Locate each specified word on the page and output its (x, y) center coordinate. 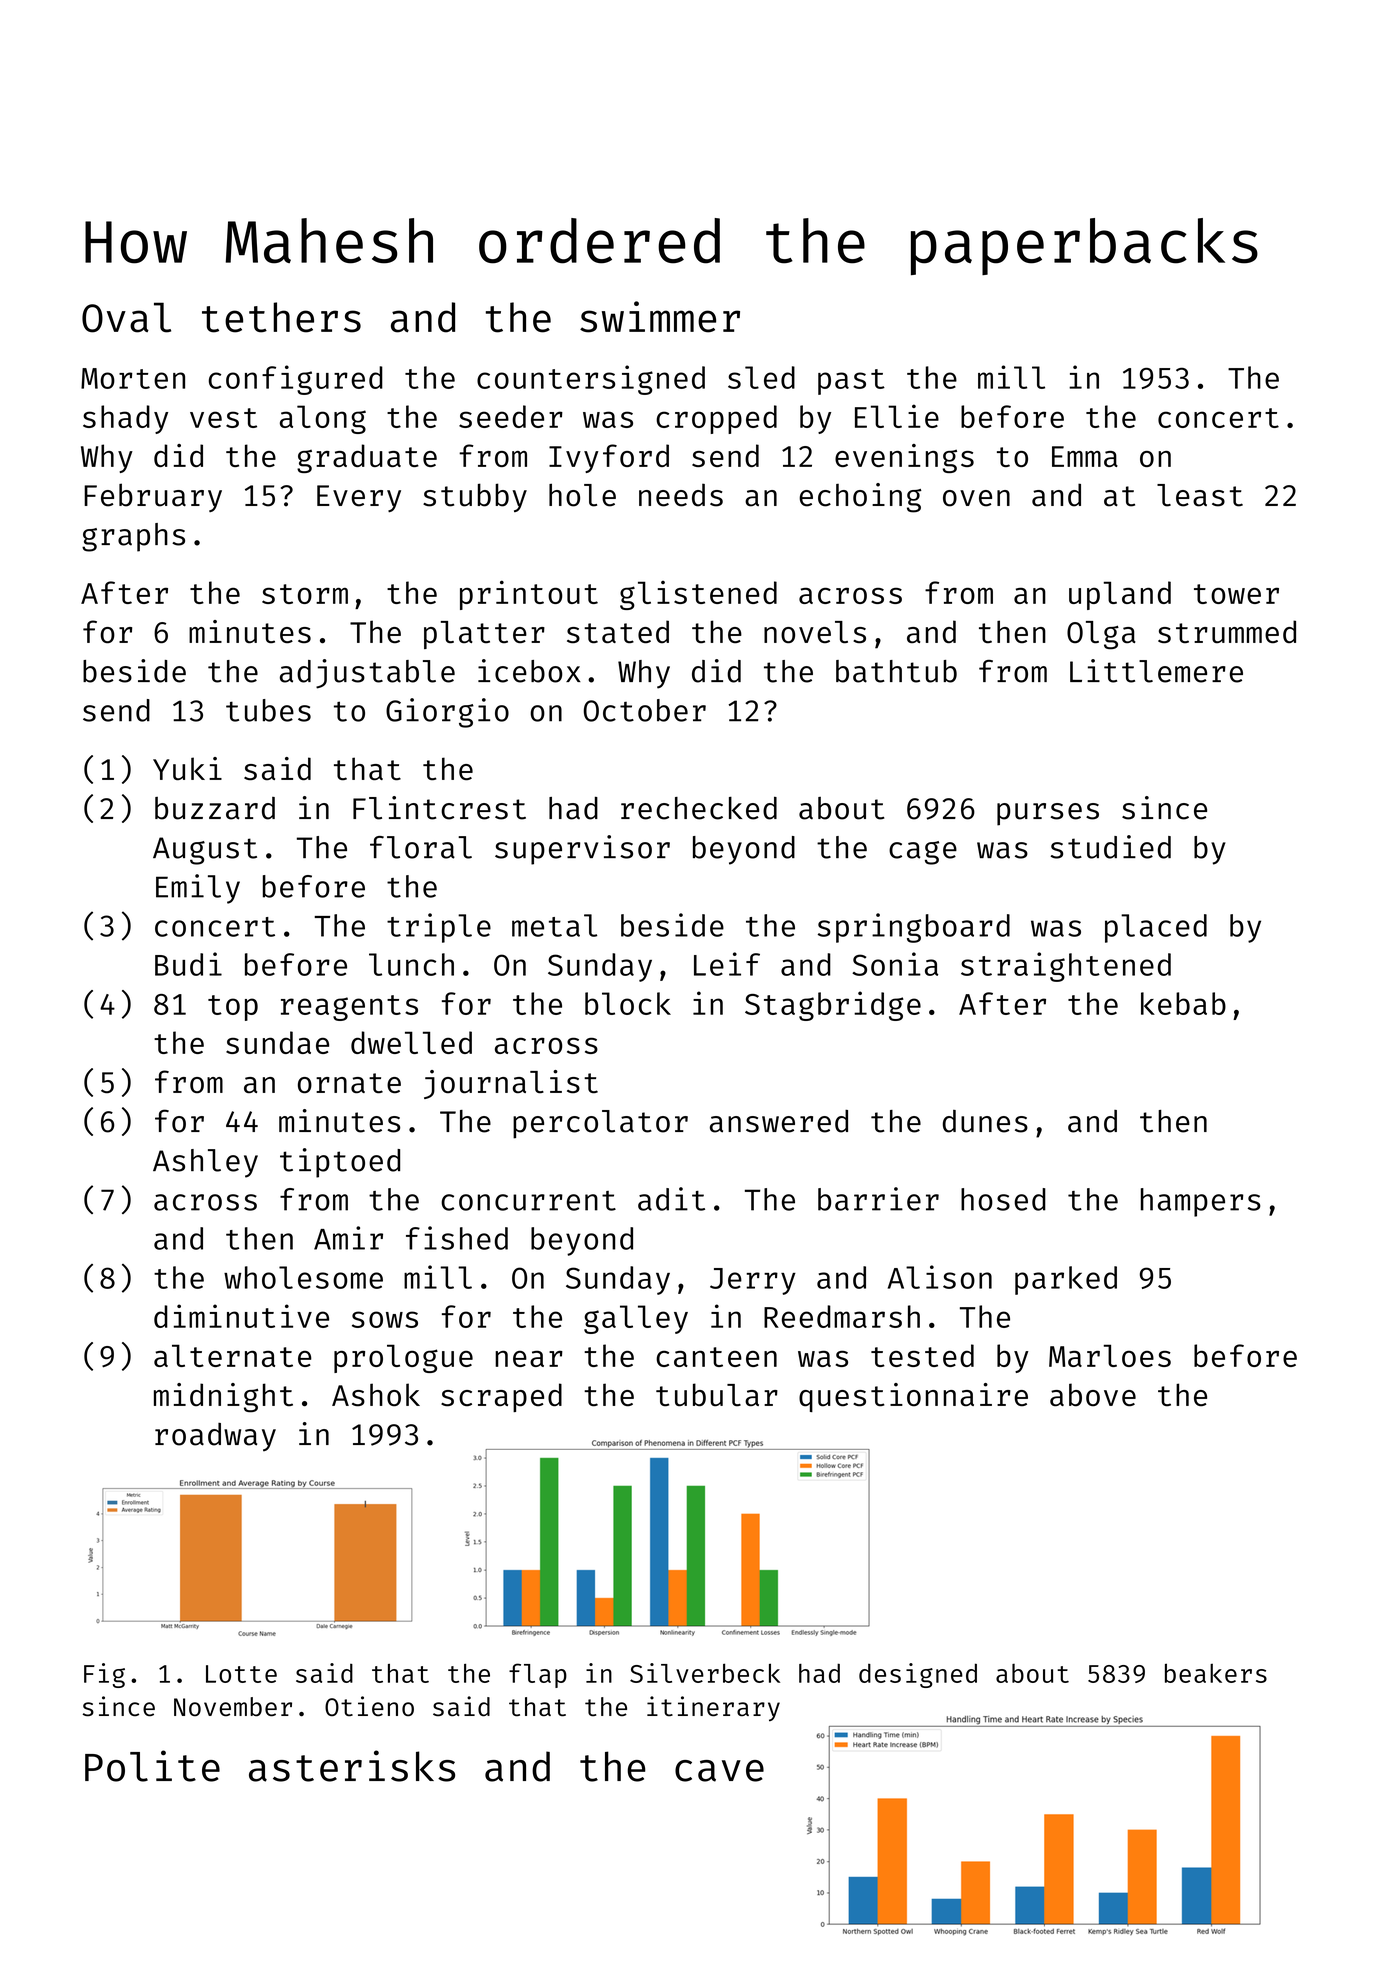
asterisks (352, 1766)
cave (719, 1771)
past (851, 382)
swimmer (660, 317)
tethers (281, 317)
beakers (1216, 1673)
